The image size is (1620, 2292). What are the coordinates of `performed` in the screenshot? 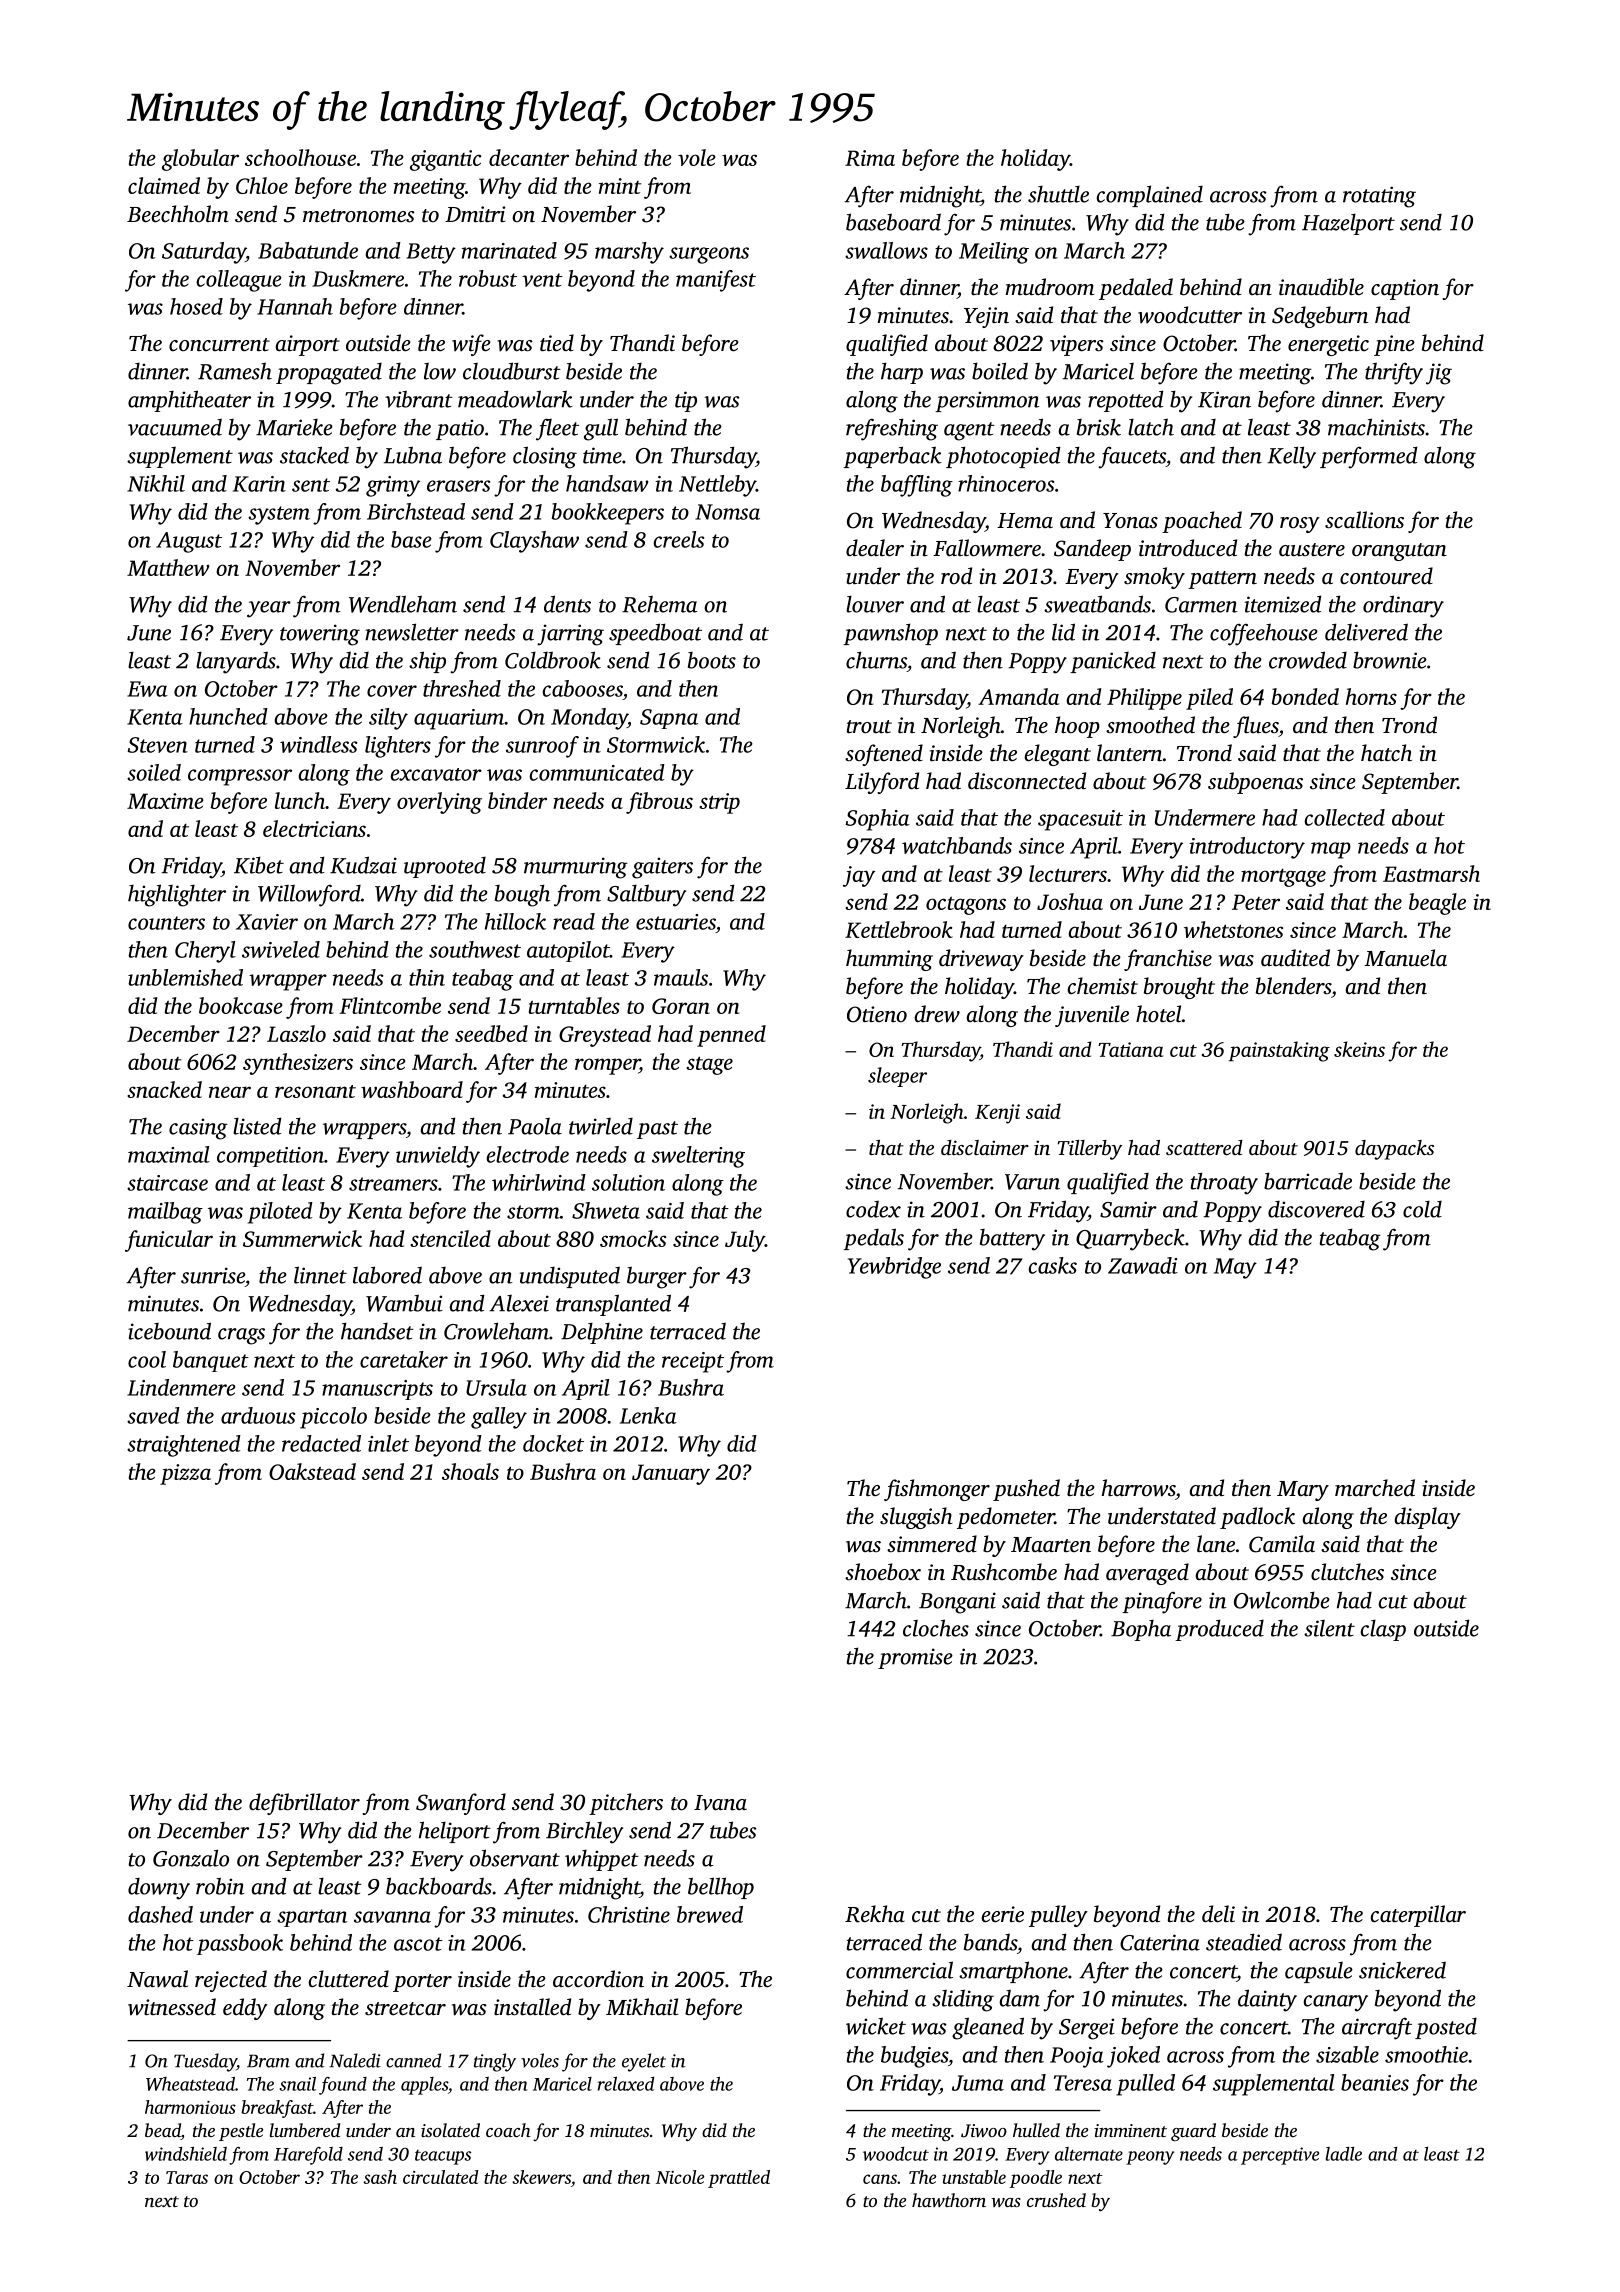 It's located at (1368, 457).
